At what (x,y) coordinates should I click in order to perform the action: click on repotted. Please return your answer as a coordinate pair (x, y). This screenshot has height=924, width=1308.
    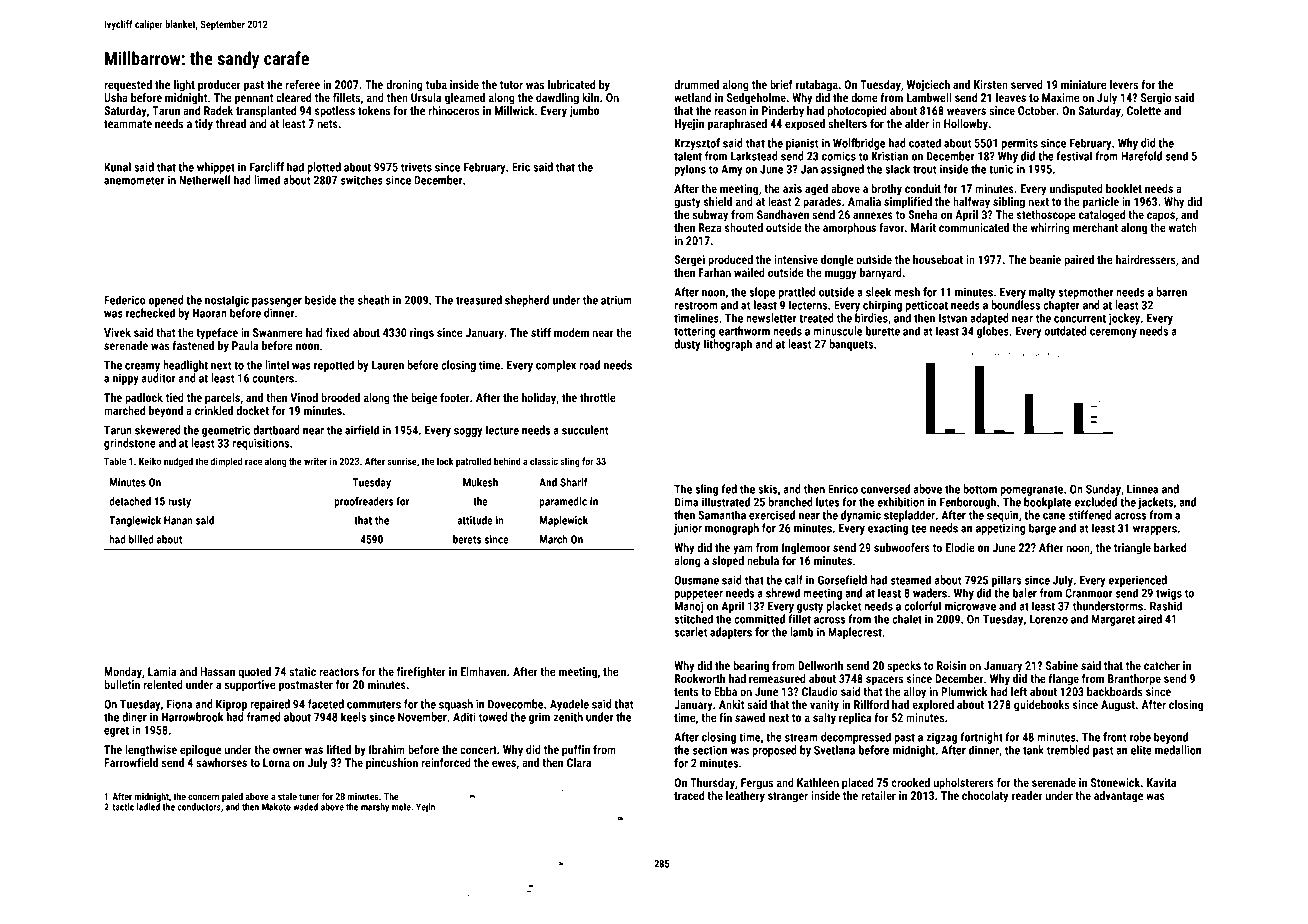
    Looking at the image, I should click on (334, 366).
